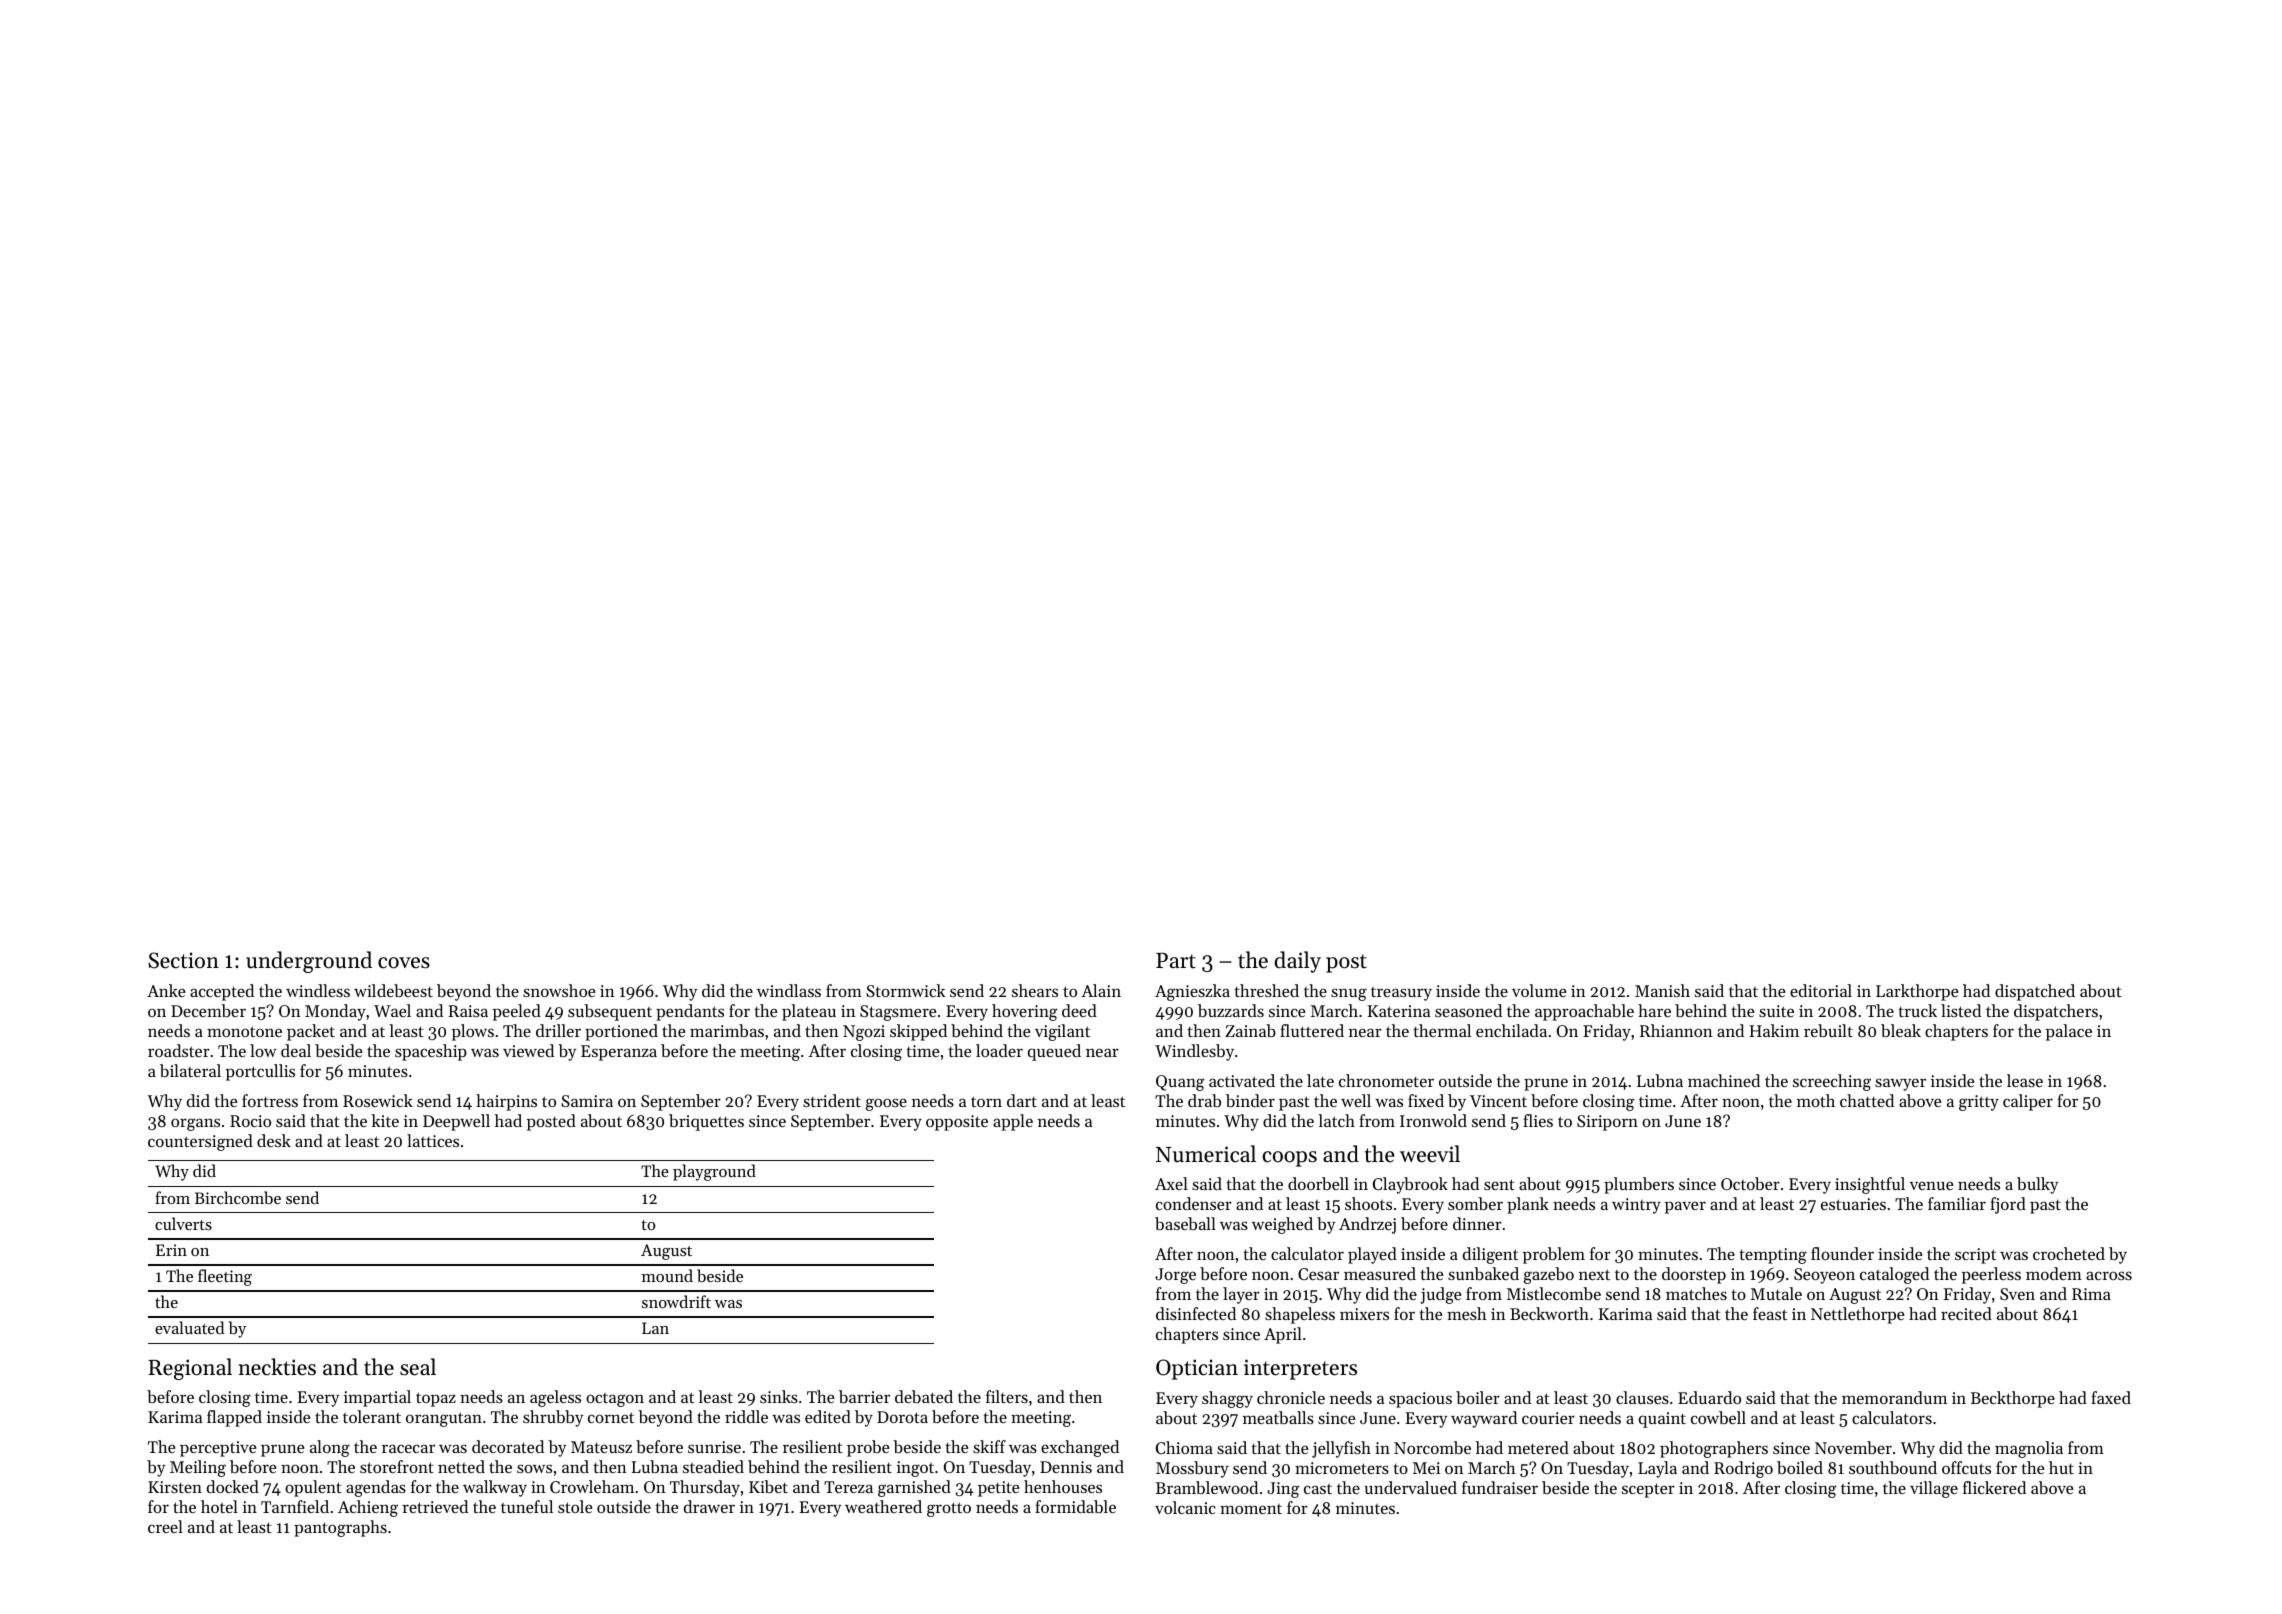 The width and height of the image is (2282, 1614). What do you see at coordinates (714, 1172) in the image?
I see `playground` at bounding box center [714, 1172].
